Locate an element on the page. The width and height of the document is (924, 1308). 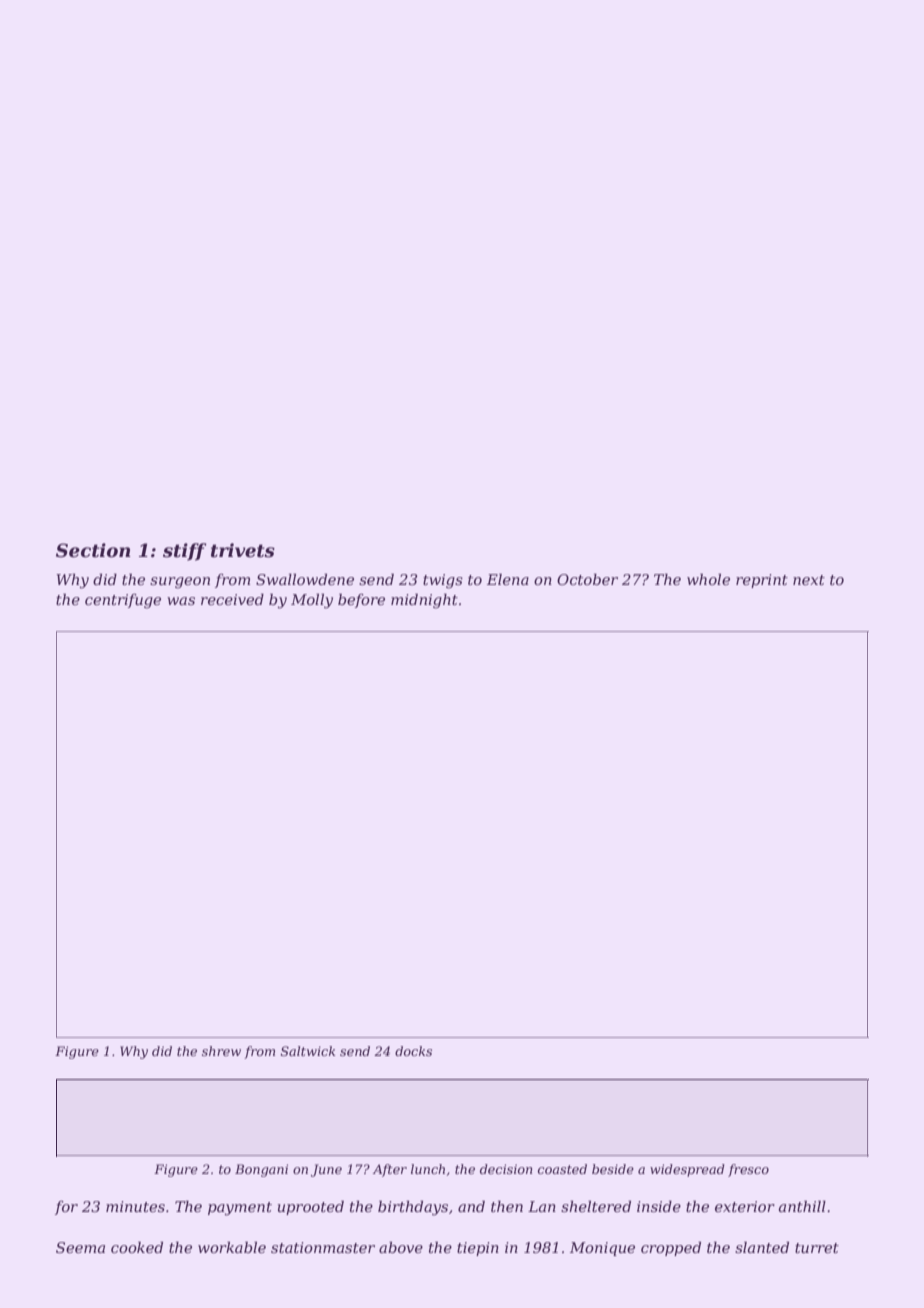
Saltwick is located at coordinates (308, 1051).
